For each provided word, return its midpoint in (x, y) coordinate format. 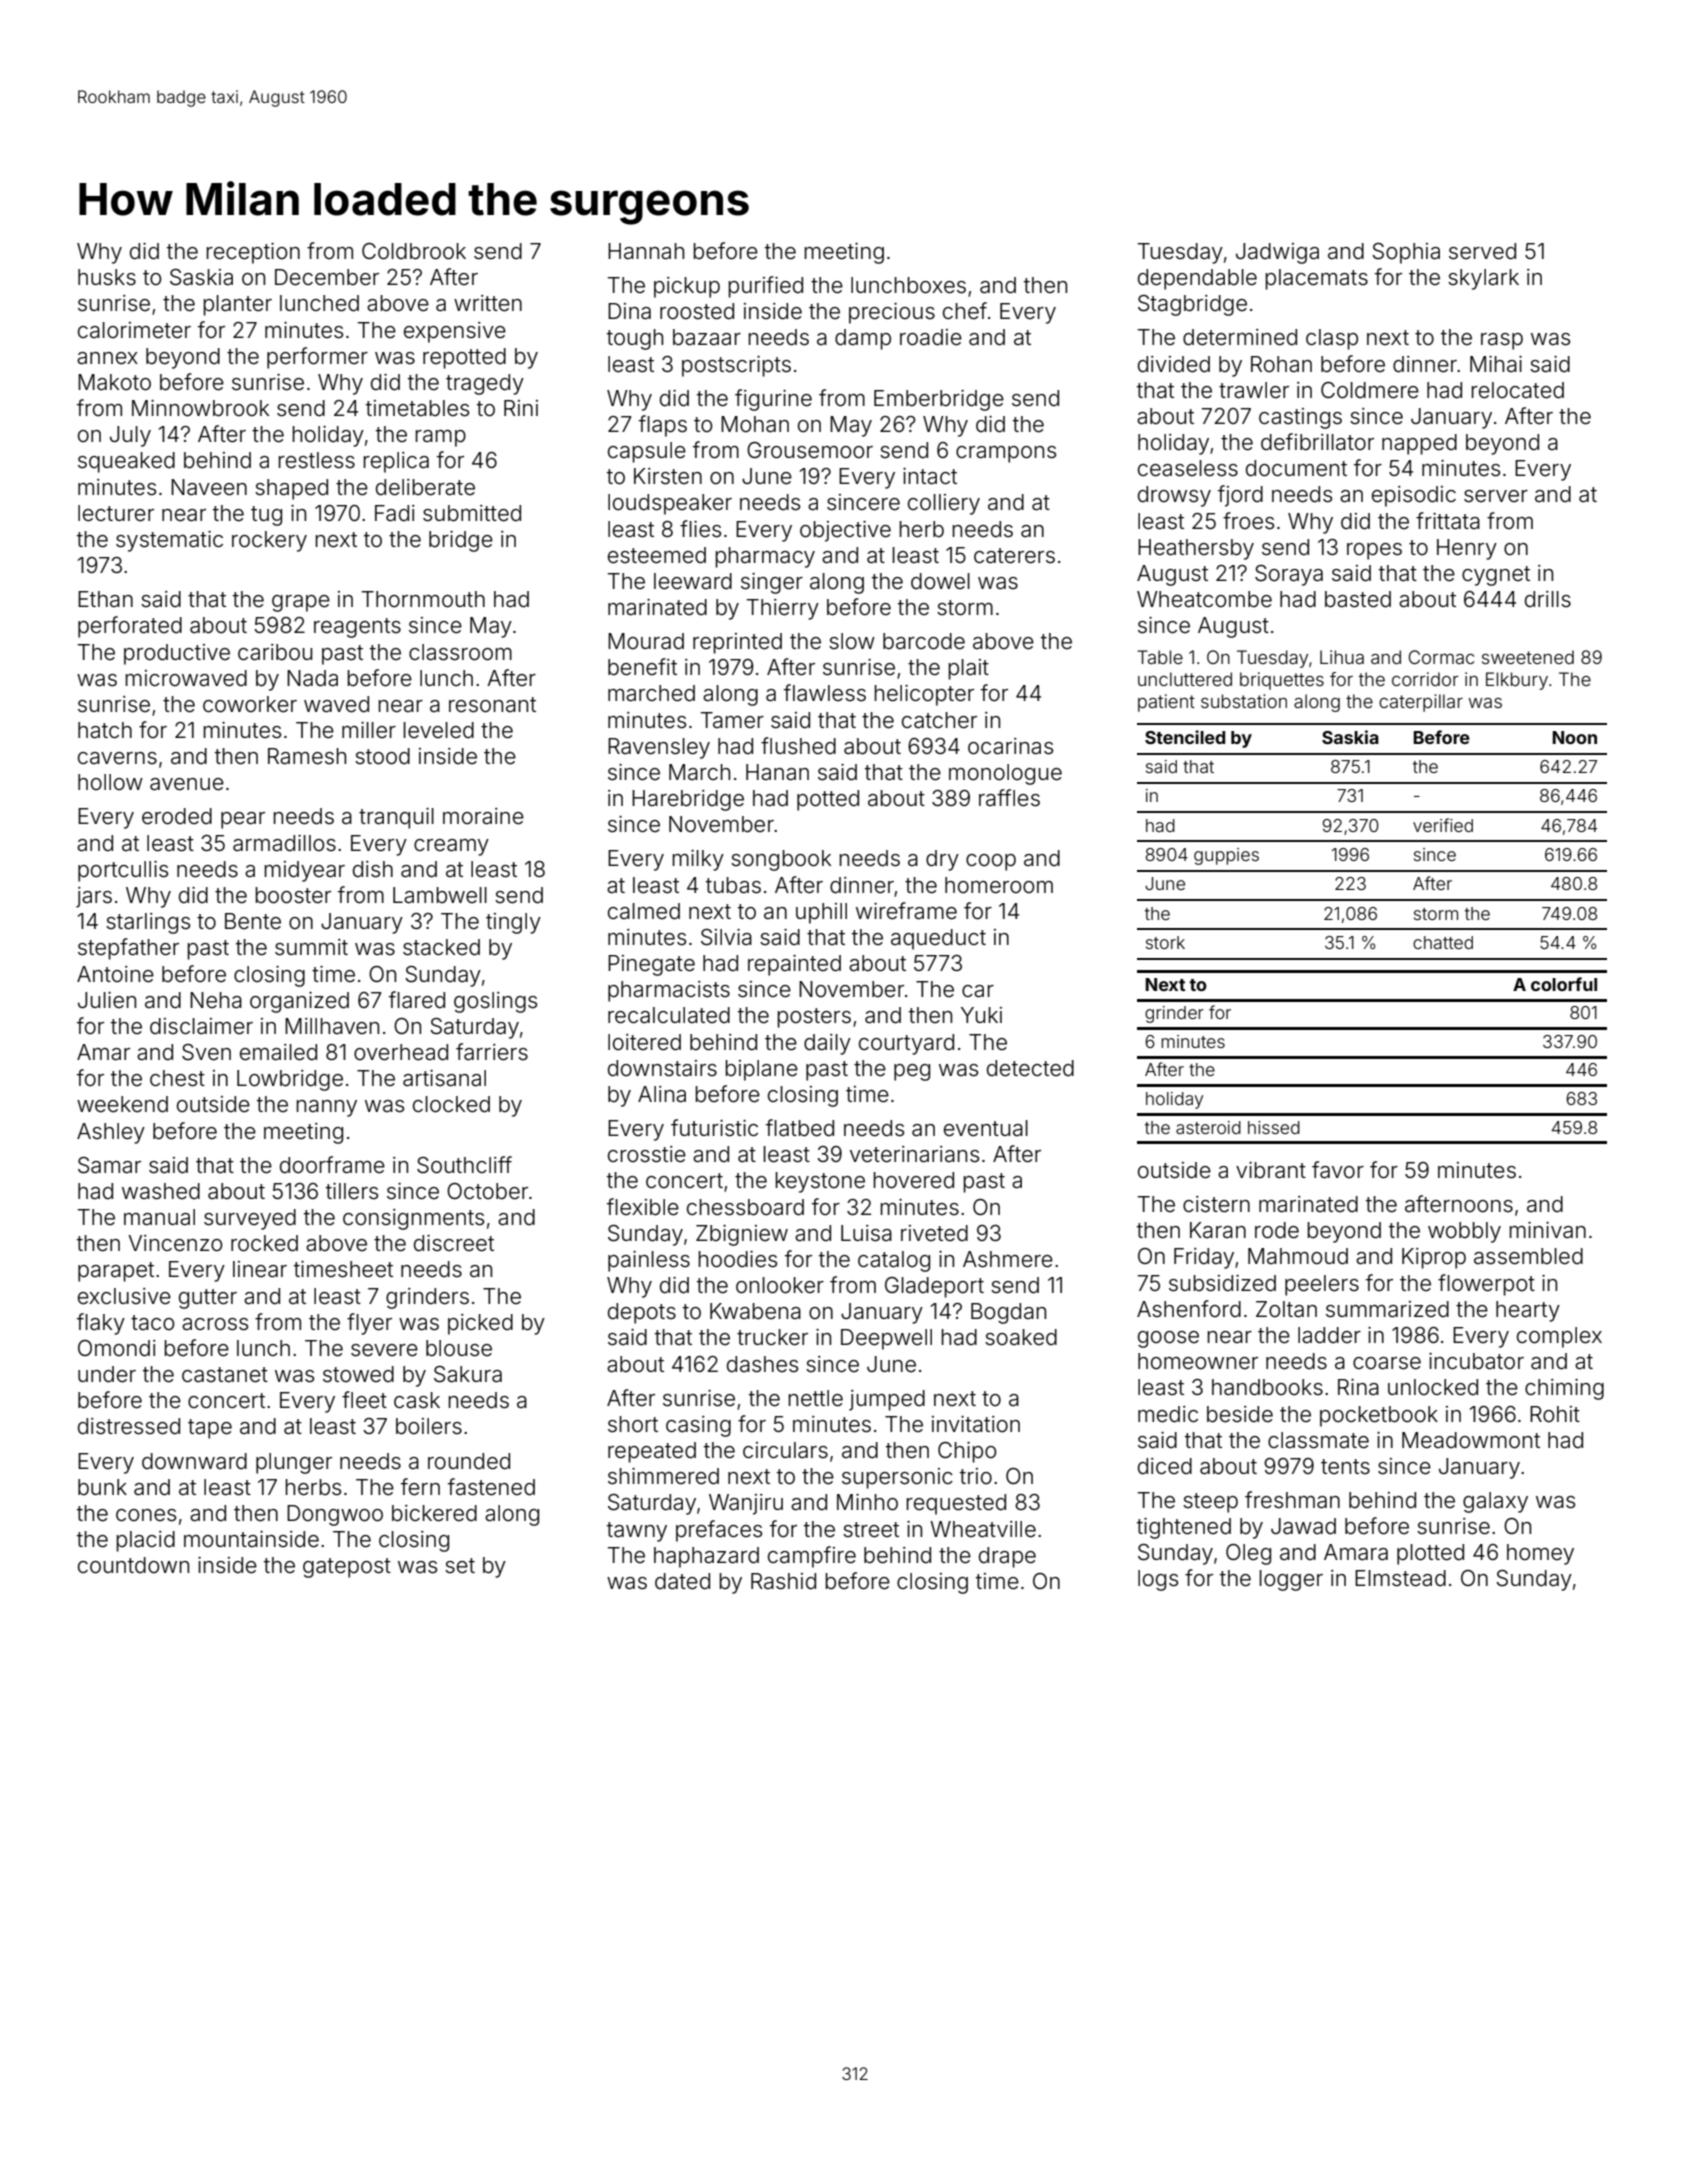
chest (177, 1078)
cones (146, 1515)
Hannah (646, 251)
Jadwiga (1277, 253)
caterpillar (1421, 703)
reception (253, 253)
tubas (733, 885)
